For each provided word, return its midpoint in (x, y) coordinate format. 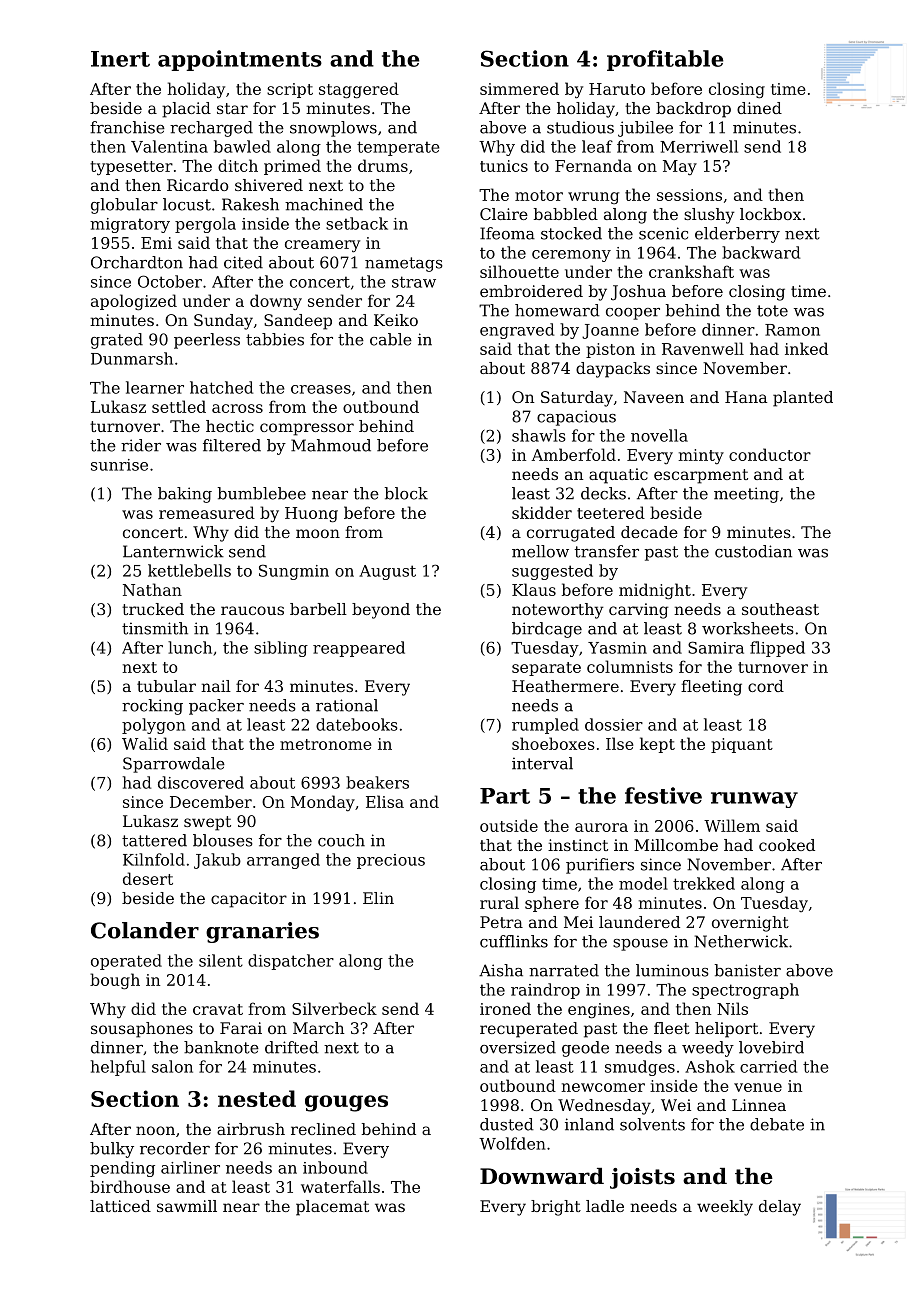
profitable (665, 60)
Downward (542, 1176)
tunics (504, 166)
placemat (332, 1208)
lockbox (770, 214)
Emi (156, 243)
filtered (232, 445)
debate (777, 1124)
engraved (517, 331)
